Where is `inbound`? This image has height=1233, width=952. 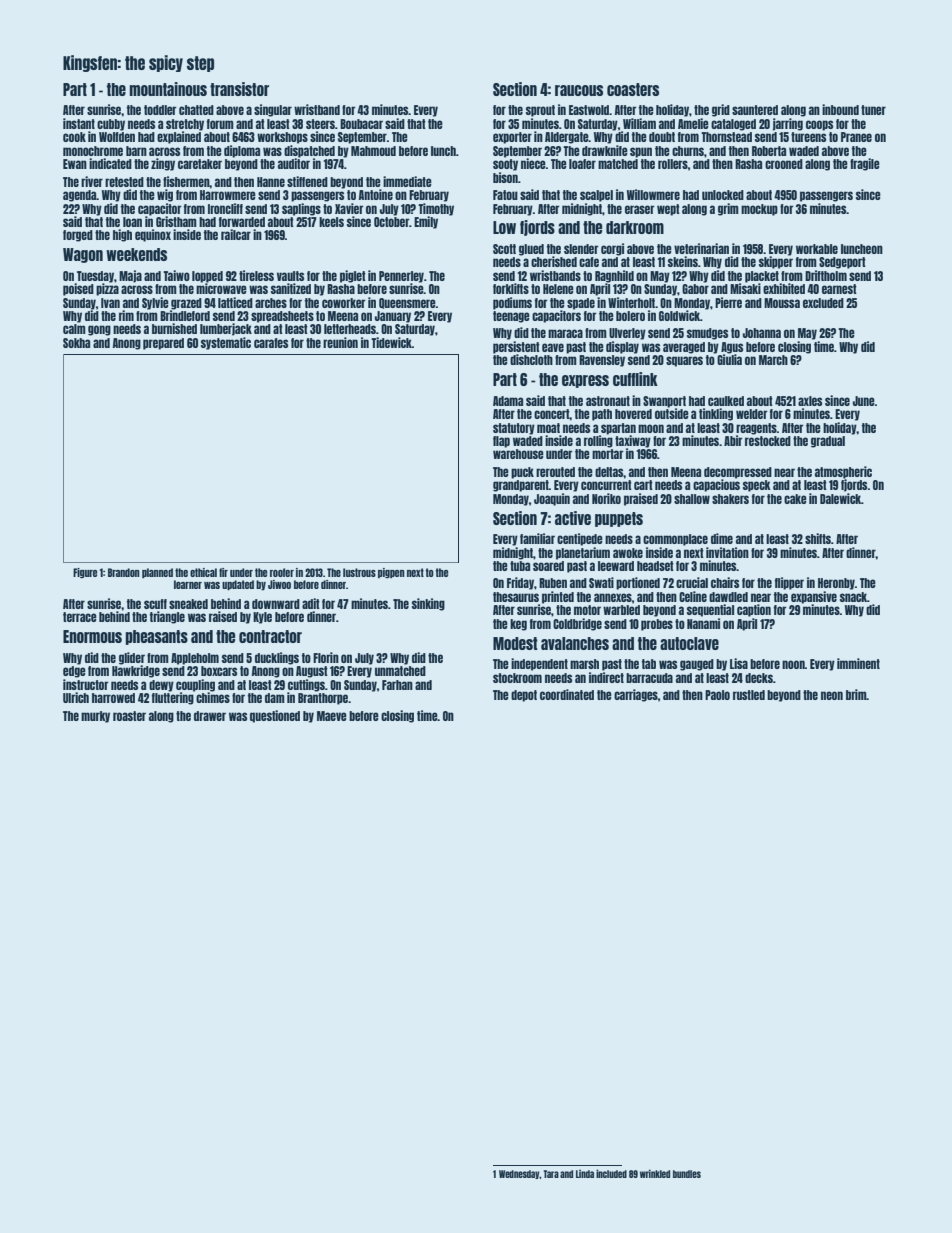
inbound is located at coordinates (840, 109).
